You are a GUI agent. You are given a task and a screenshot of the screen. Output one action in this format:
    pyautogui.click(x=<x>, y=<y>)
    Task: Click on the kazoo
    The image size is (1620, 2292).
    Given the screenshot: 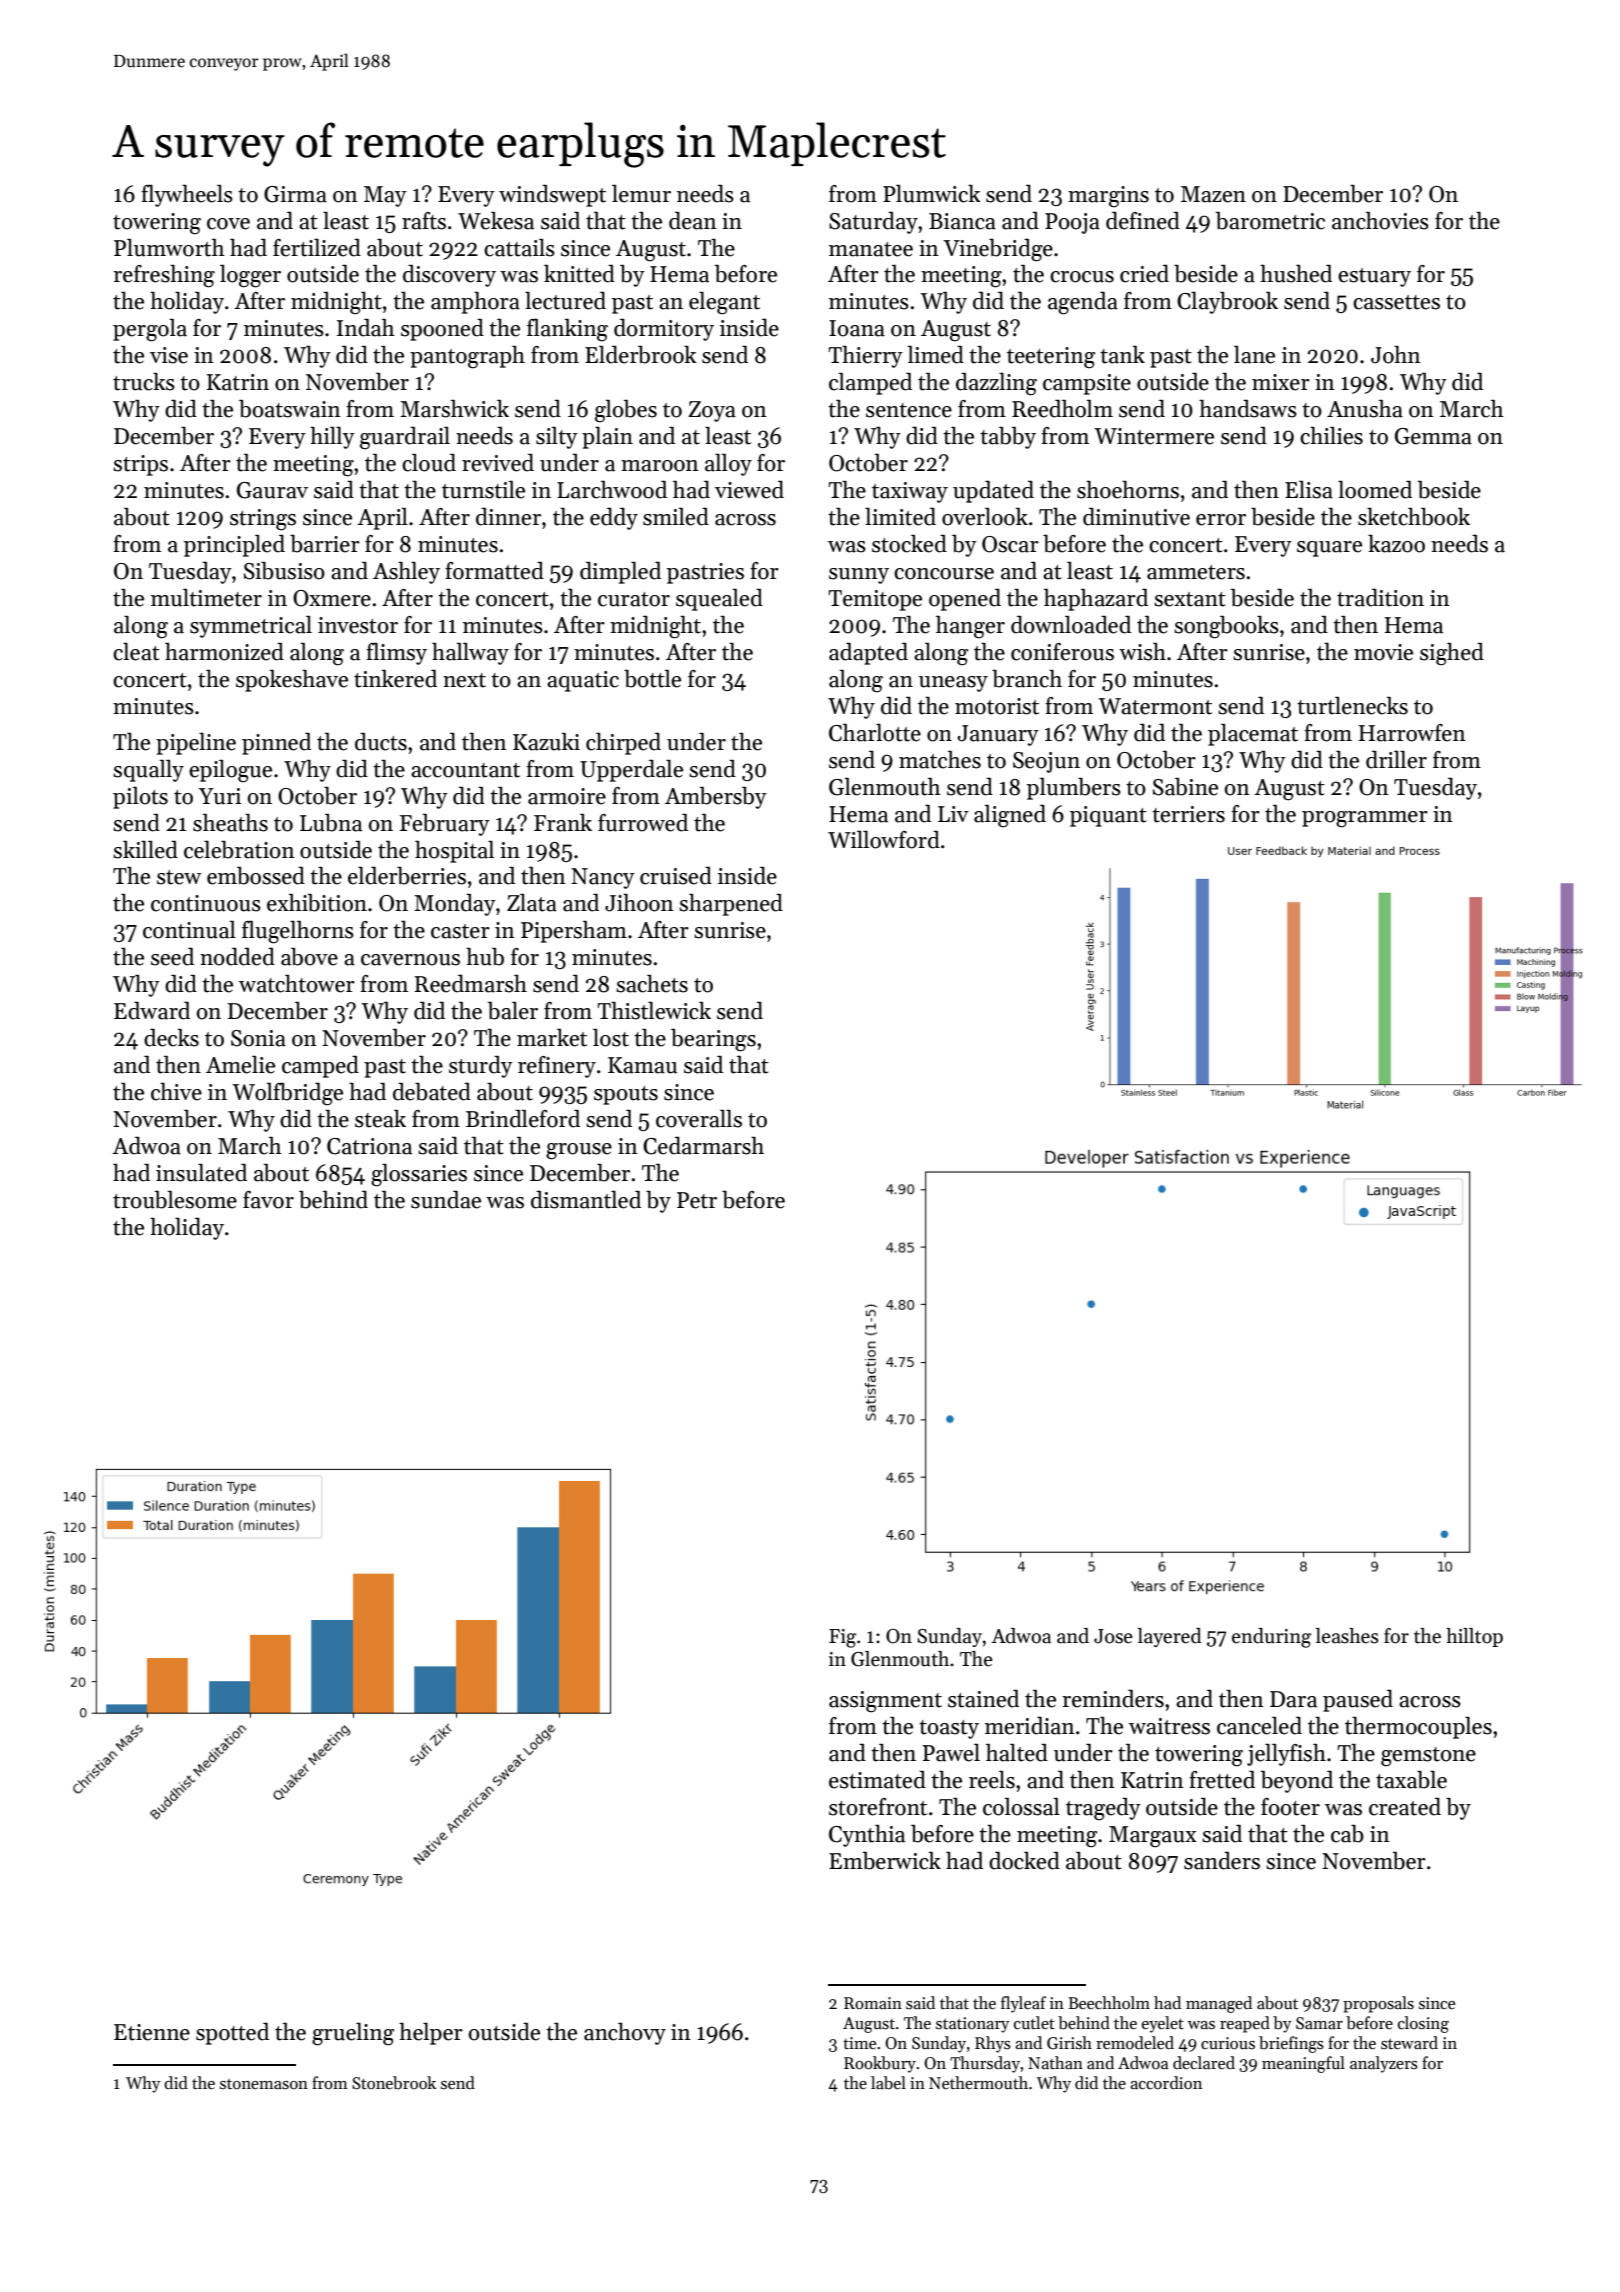 What is the action you would take?
    pyautogui.click(x=1396, y=544)
